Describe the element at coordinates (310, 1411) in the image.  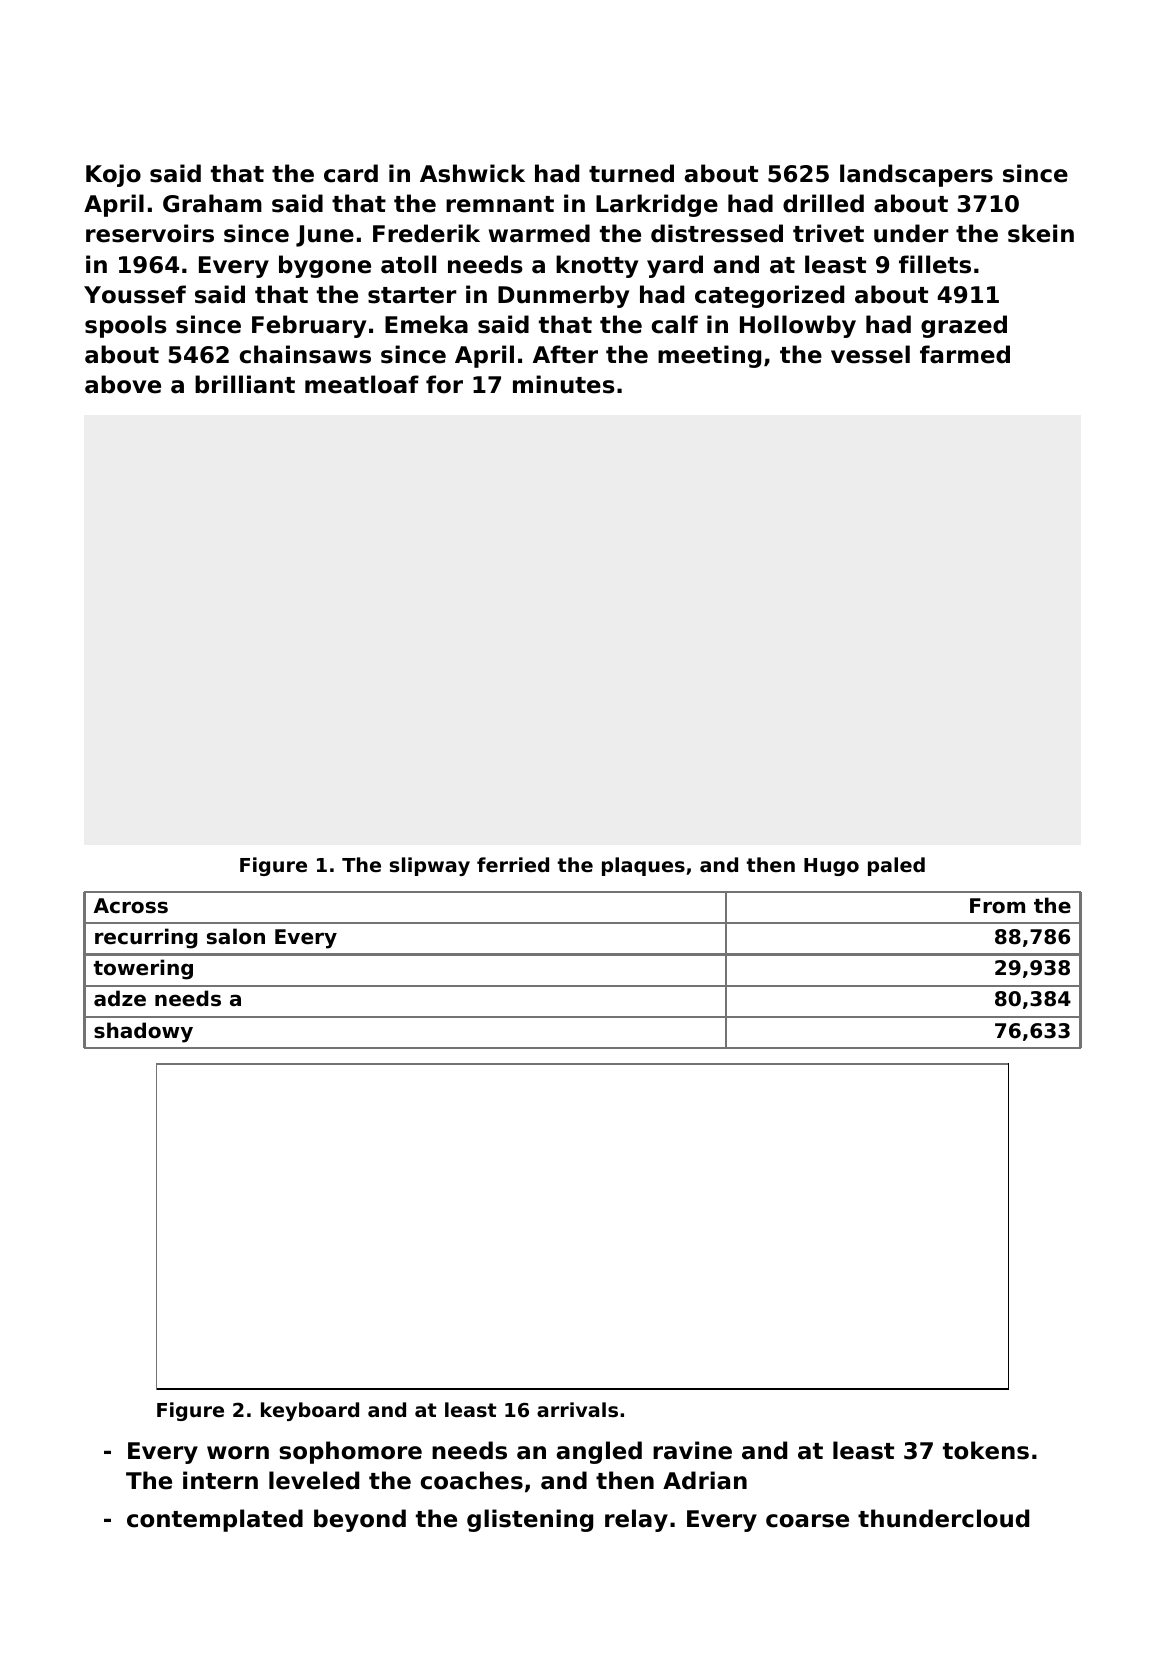
I see `keyboard` at that location.
